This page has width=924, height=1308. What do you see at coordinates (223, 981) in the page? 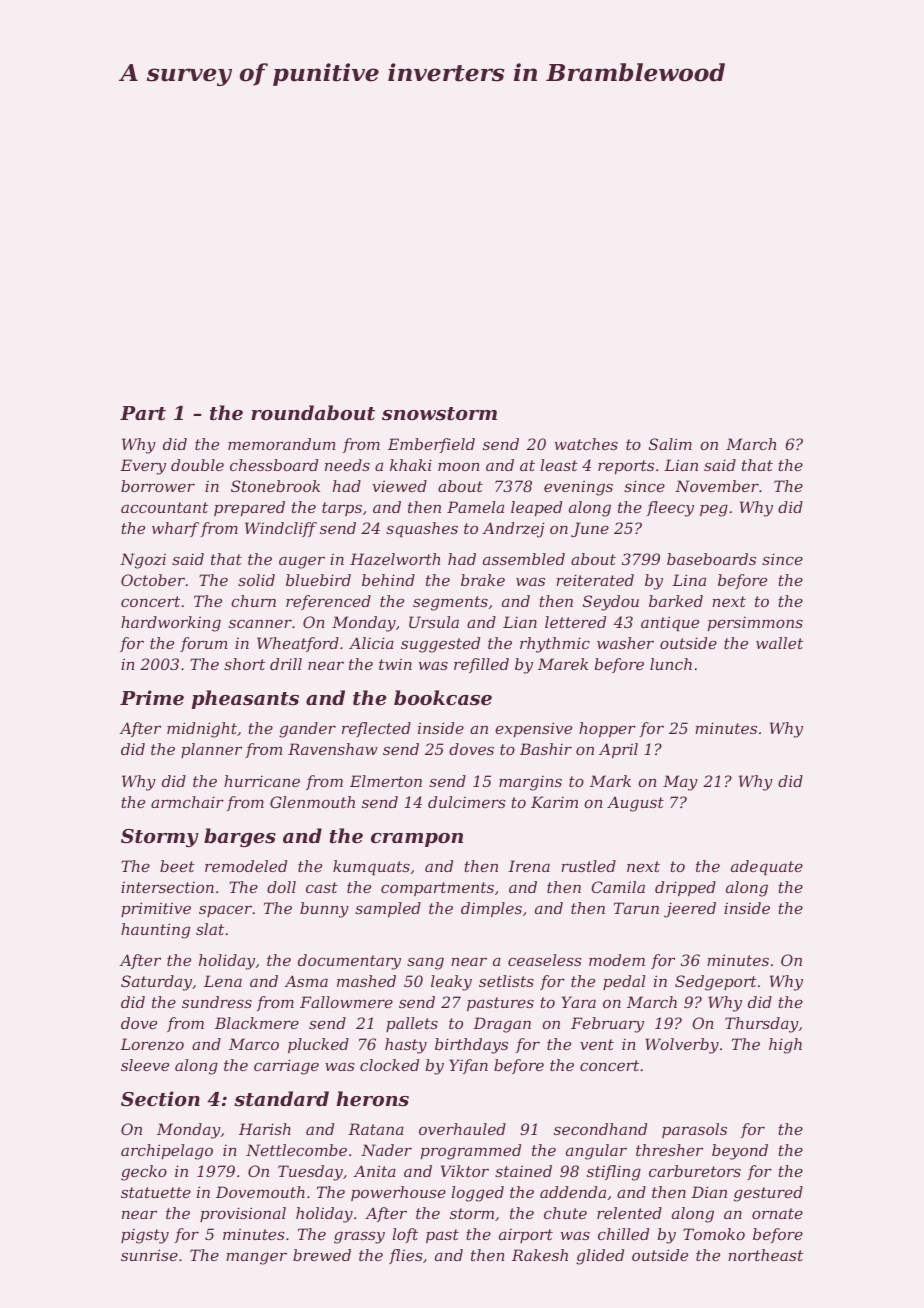
I see `Lena` at bounding box center [223, 981].
